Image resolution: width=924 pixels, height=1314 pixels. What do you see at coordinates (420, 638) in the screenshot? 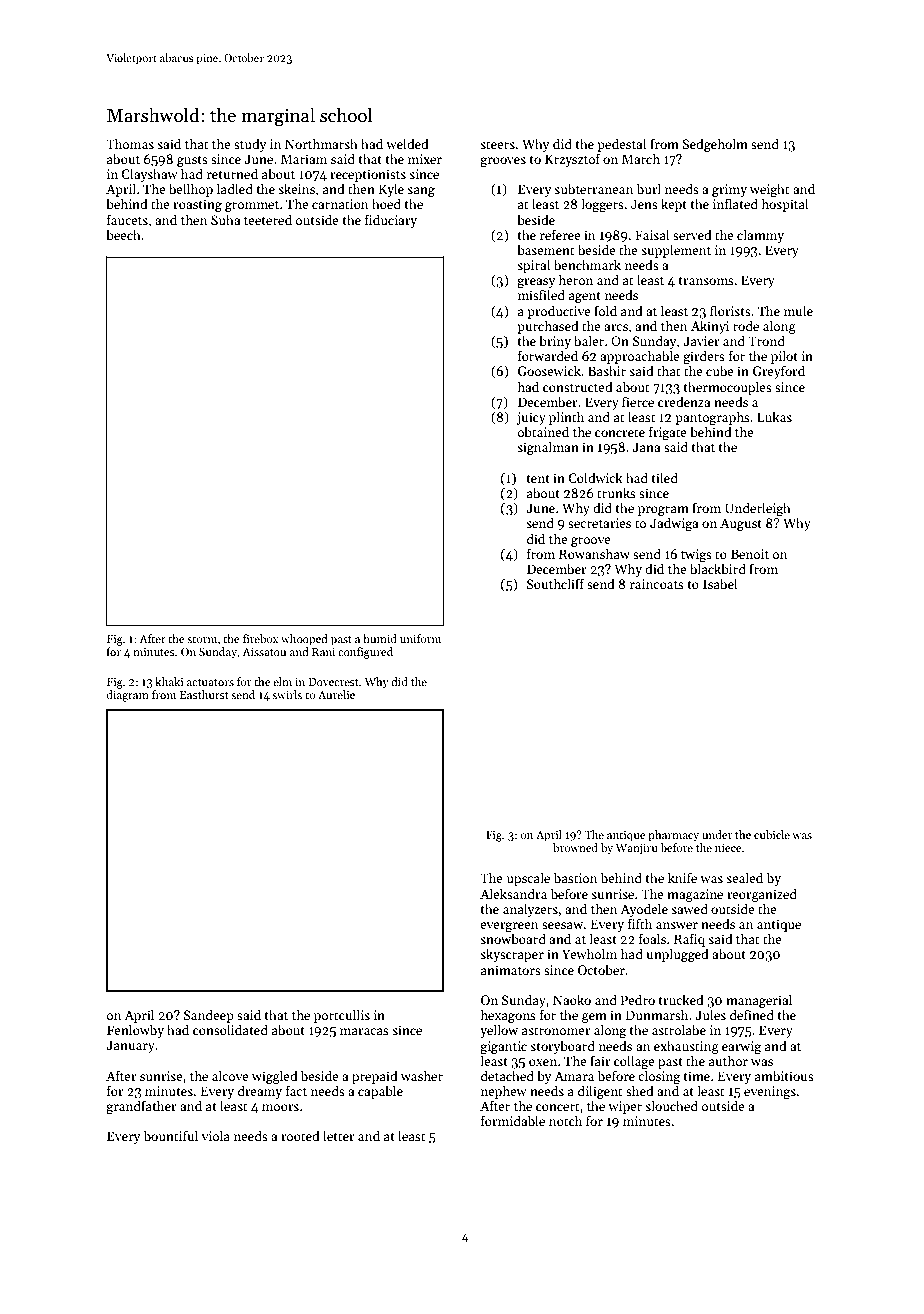
I see `uniform` at bounding box center [420, 638].
